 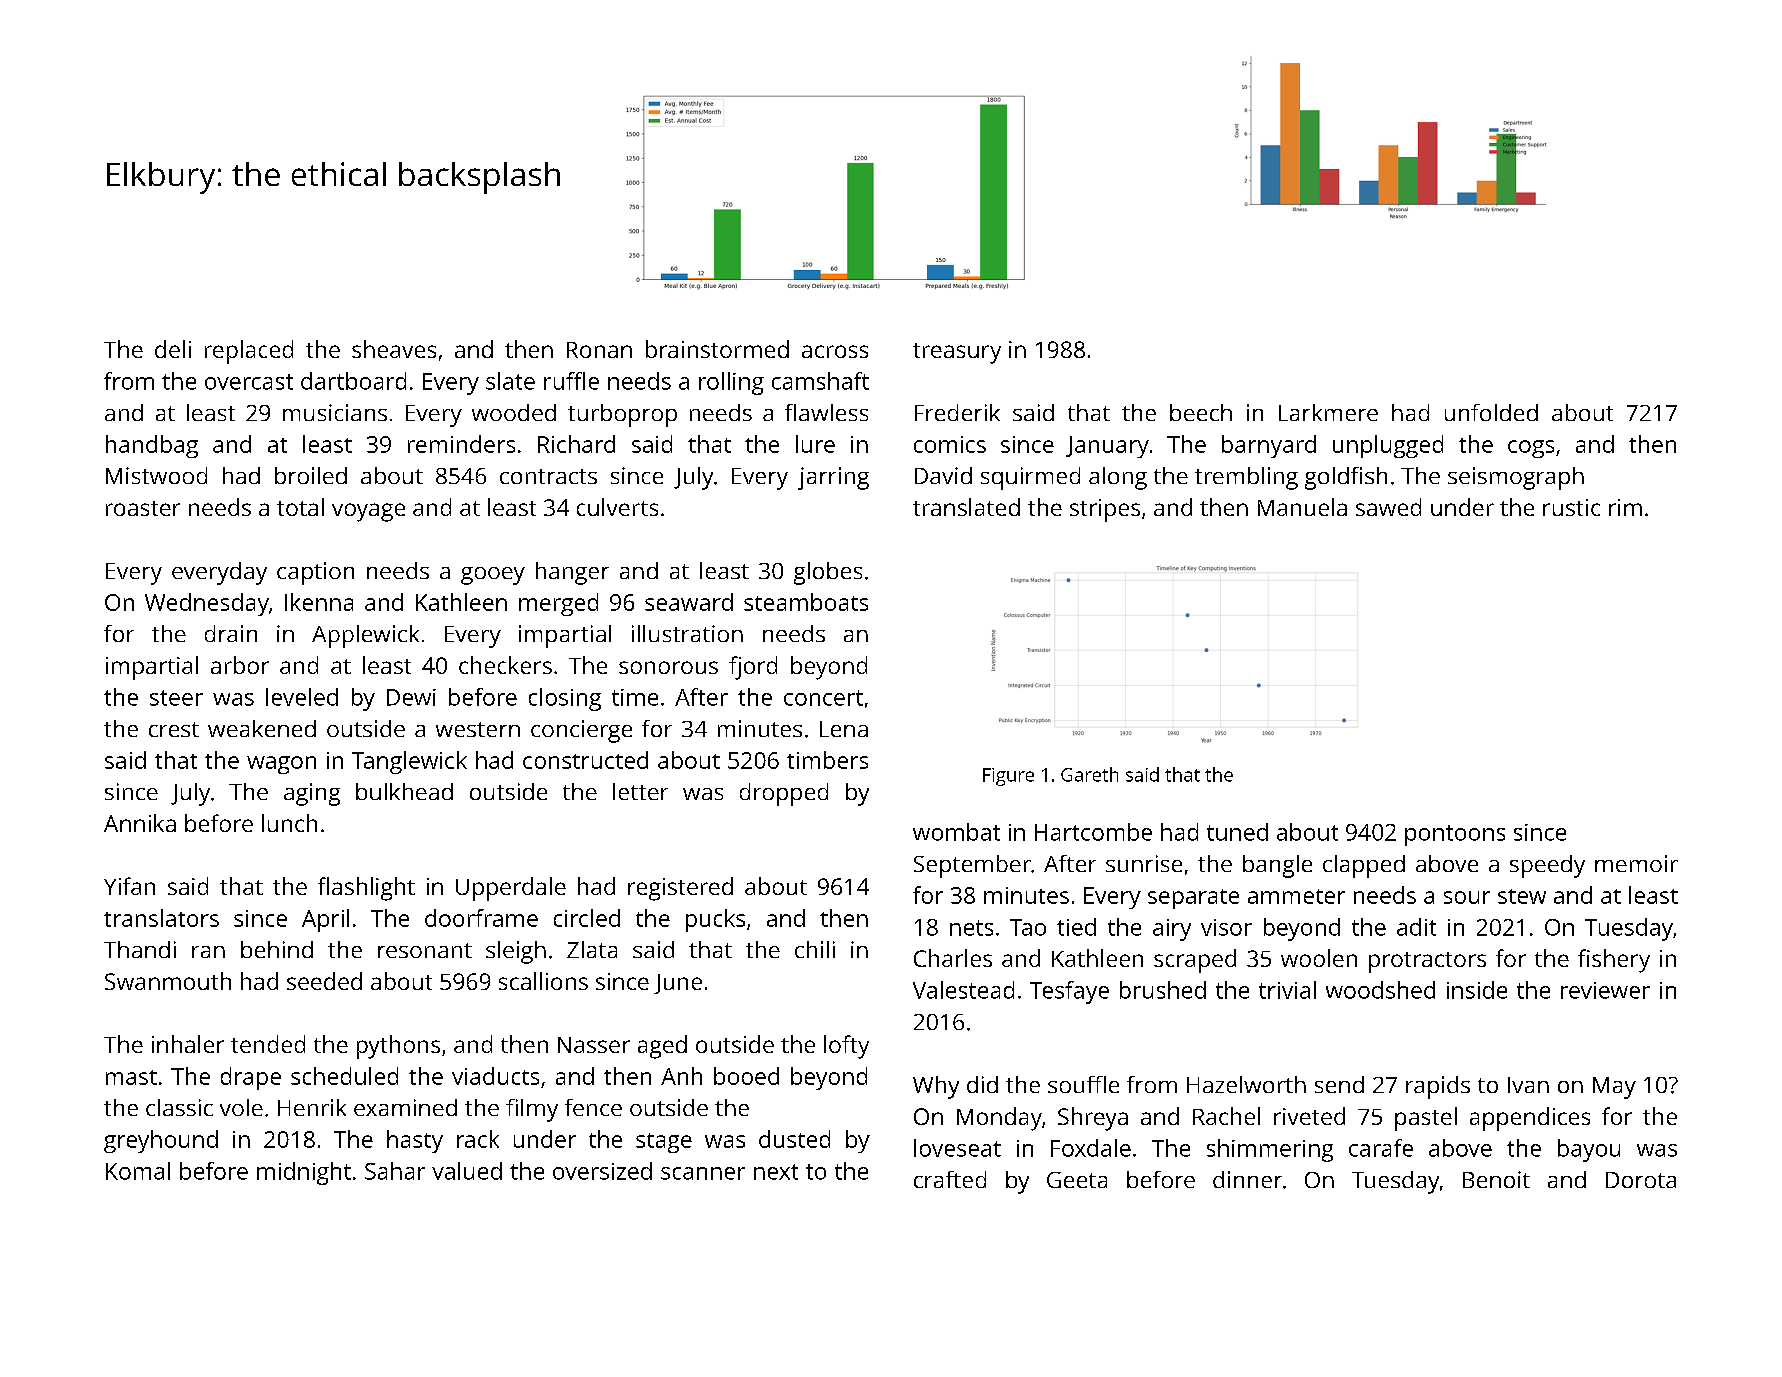 I want to click on memoir, so click(x=1636, y=863).
